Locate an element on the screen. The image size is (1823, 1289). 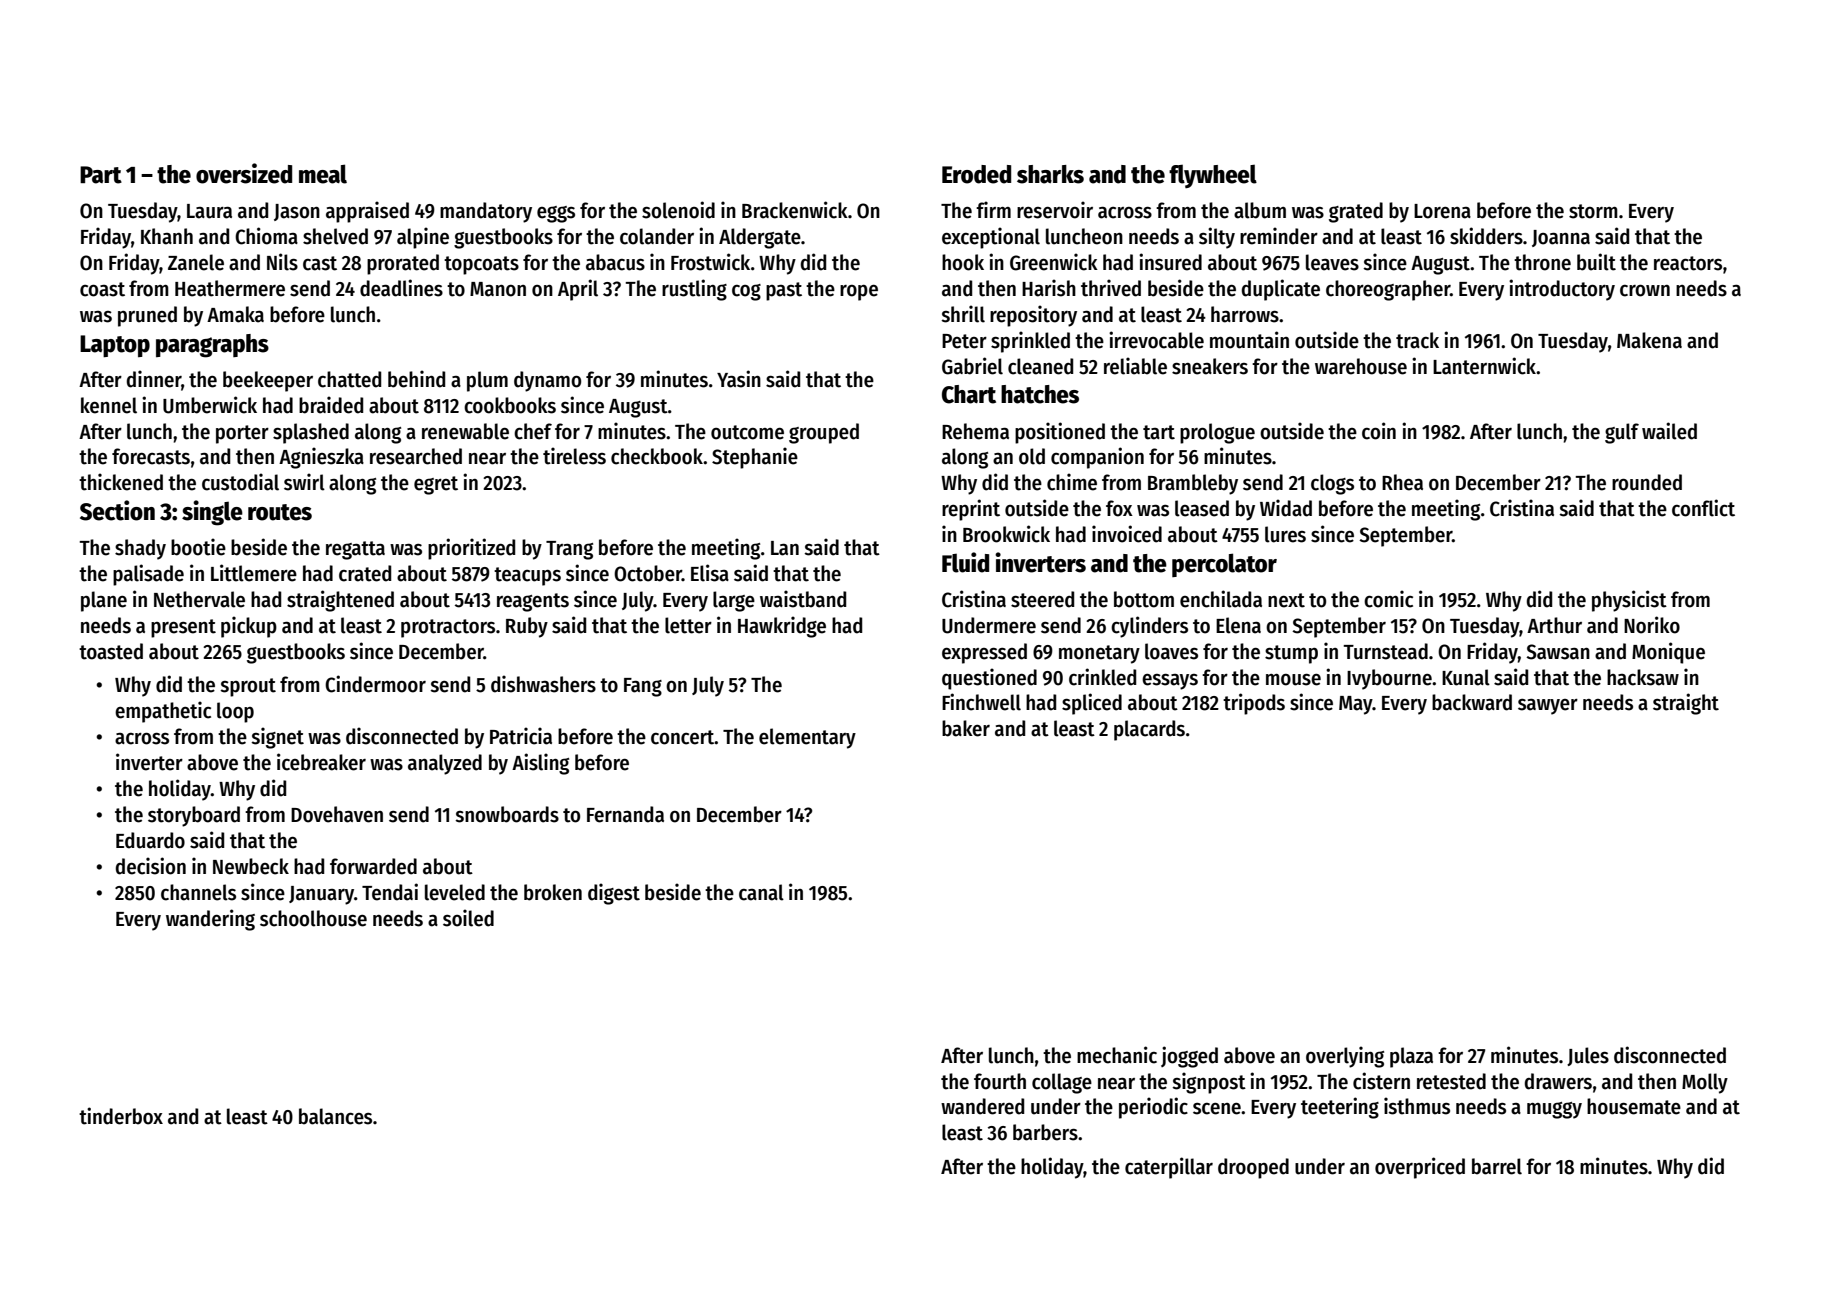
backward is located at coordinates (1472, 702).
